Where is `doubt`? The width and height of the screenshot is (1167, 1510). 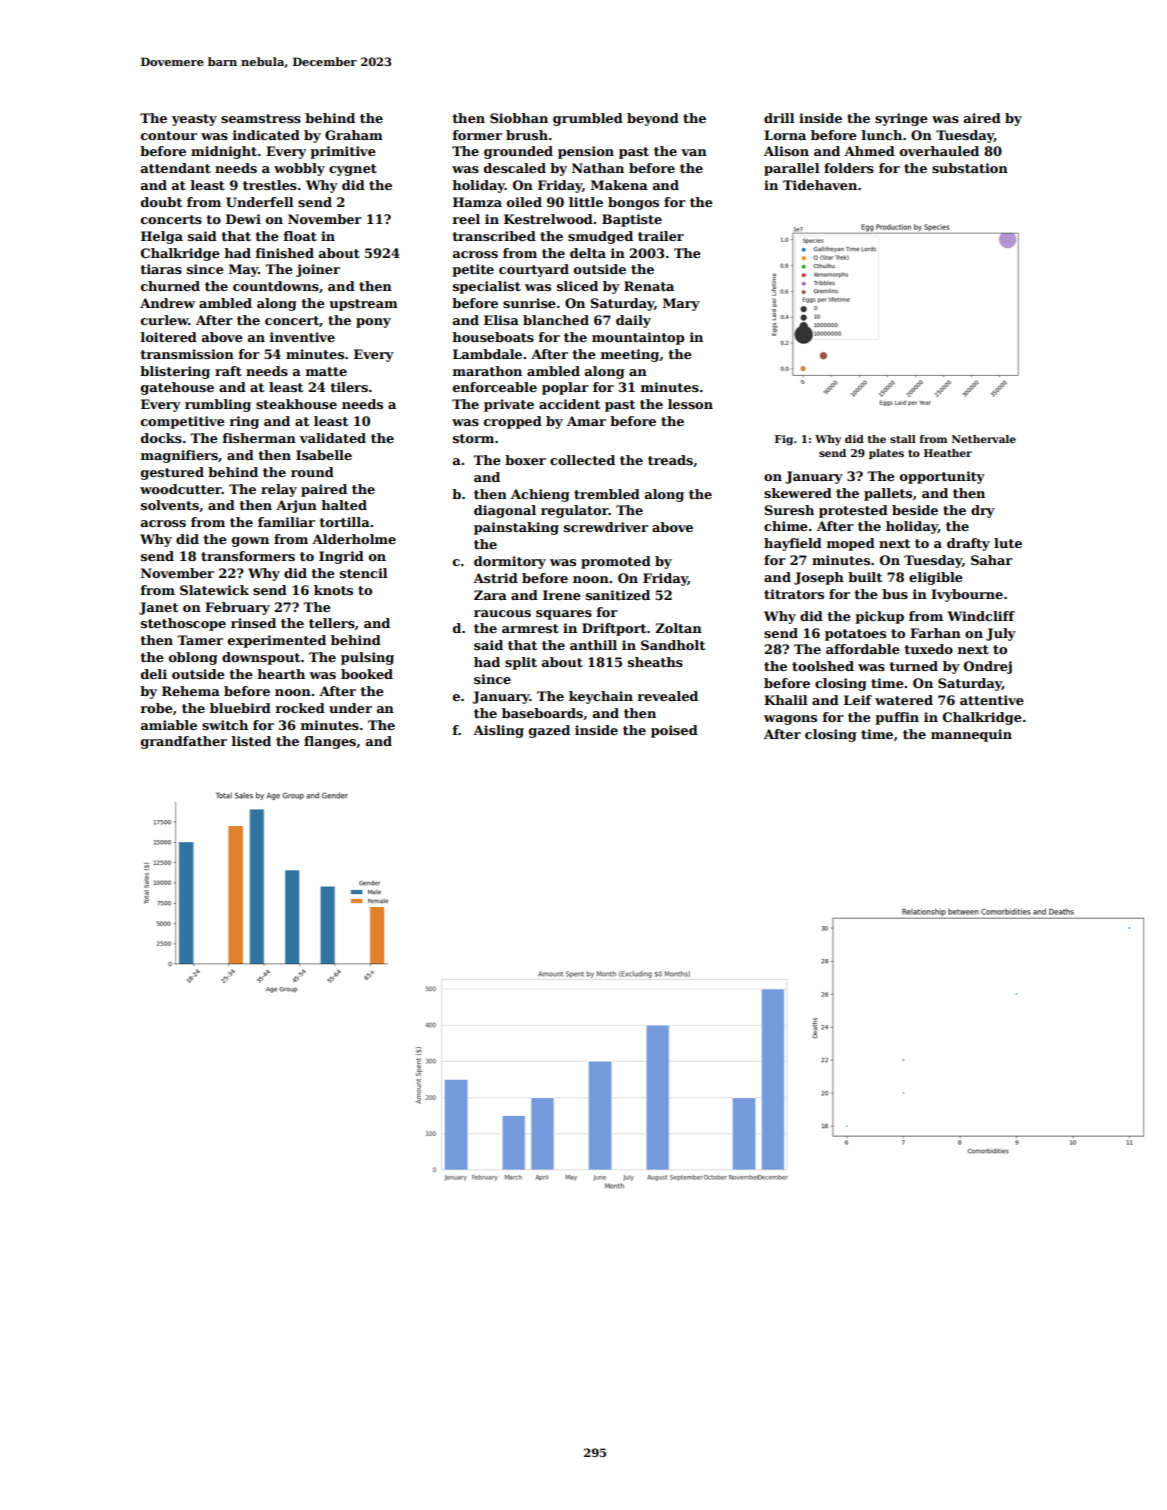 doubt is located at coordinates (161, 202).
